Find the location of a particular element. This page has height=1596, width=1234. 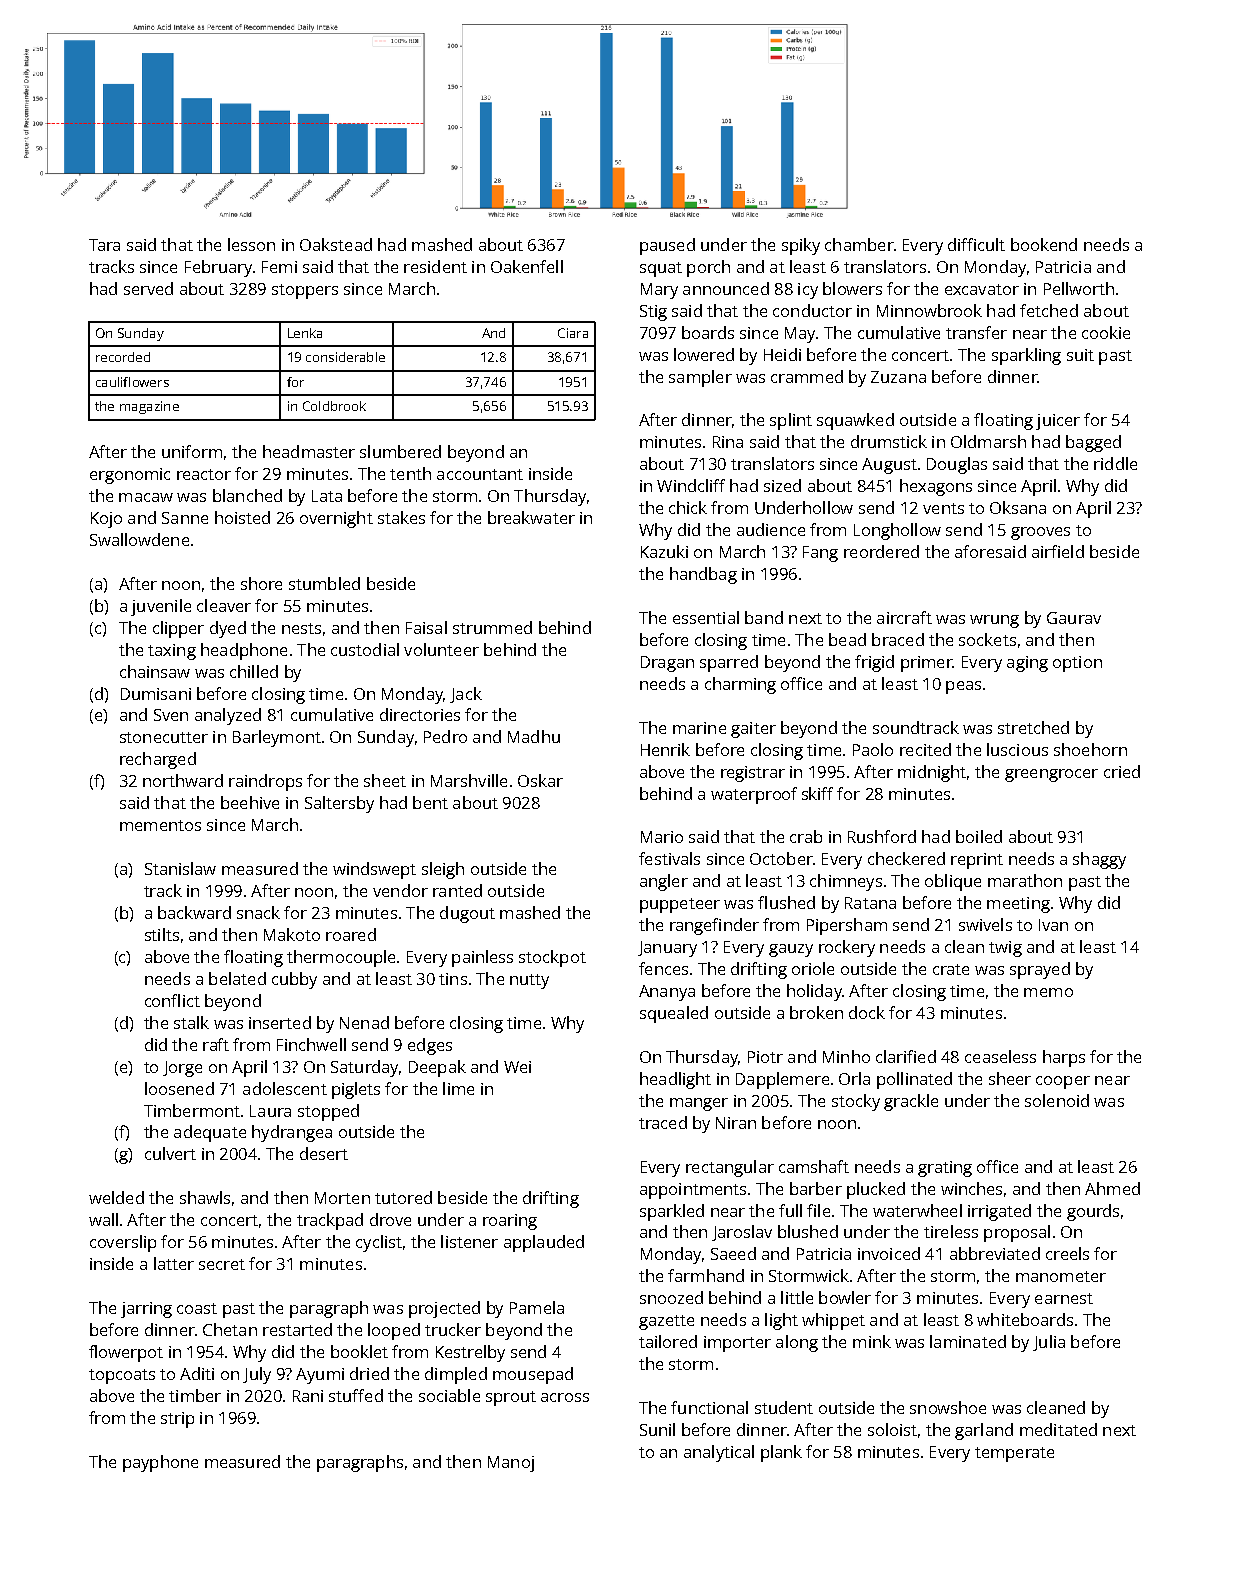

temperate is located at coordinates (1014, 1454).
